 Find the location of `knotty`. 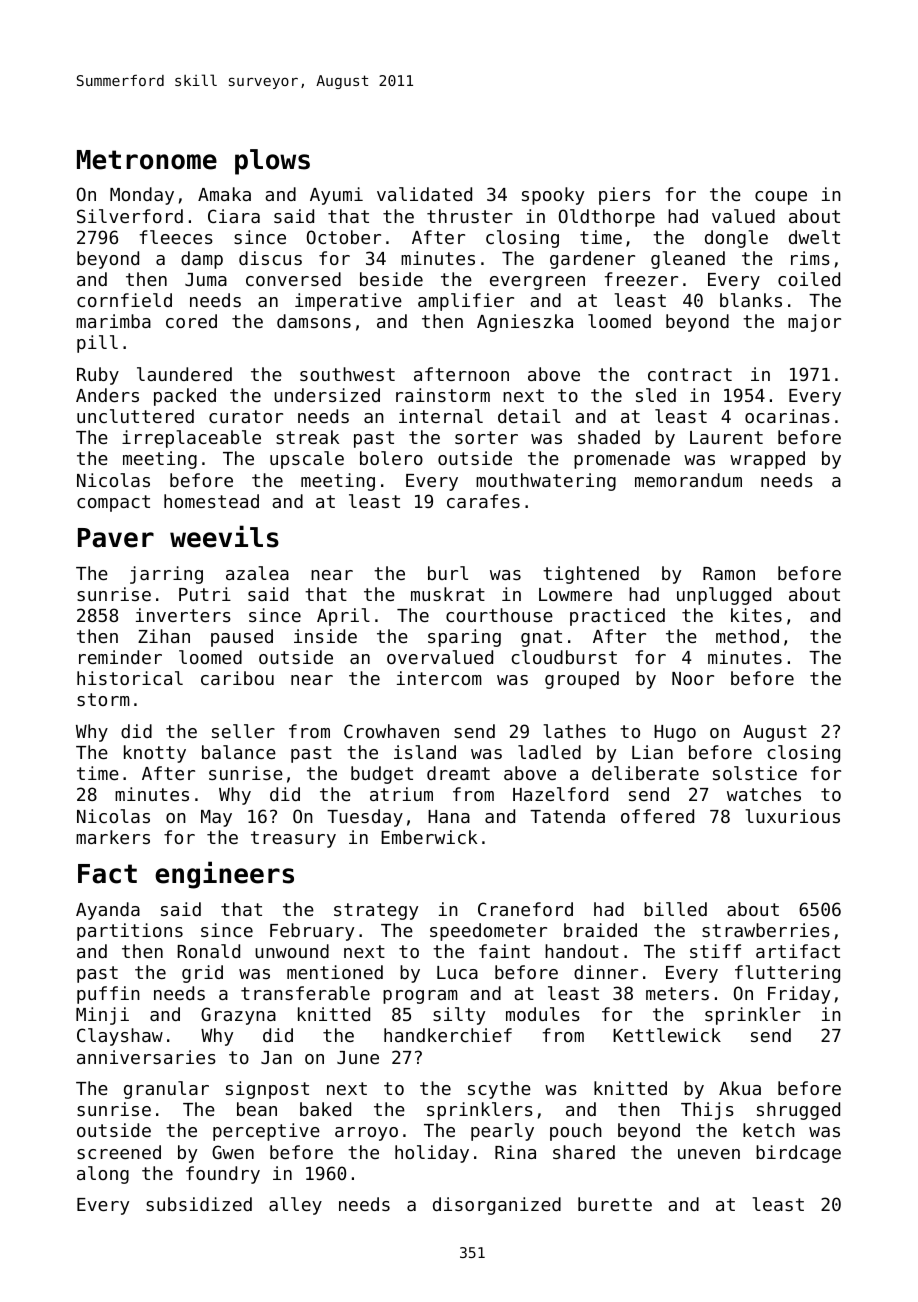

knotty is located at coordinates (155, 754).
